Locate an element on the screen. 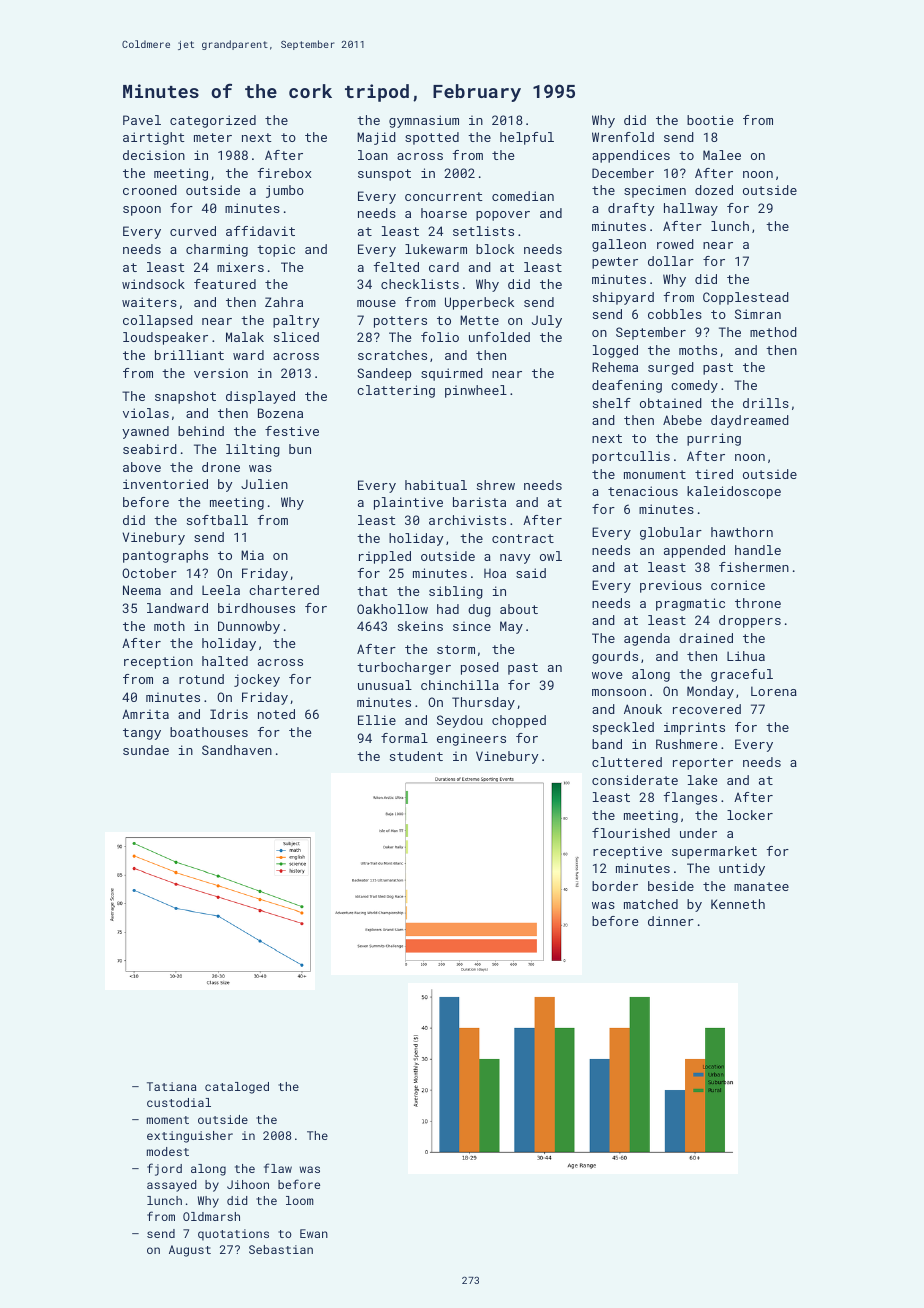 The image size is (924, 1308). Pavel is located at coordinates (142, 120).
